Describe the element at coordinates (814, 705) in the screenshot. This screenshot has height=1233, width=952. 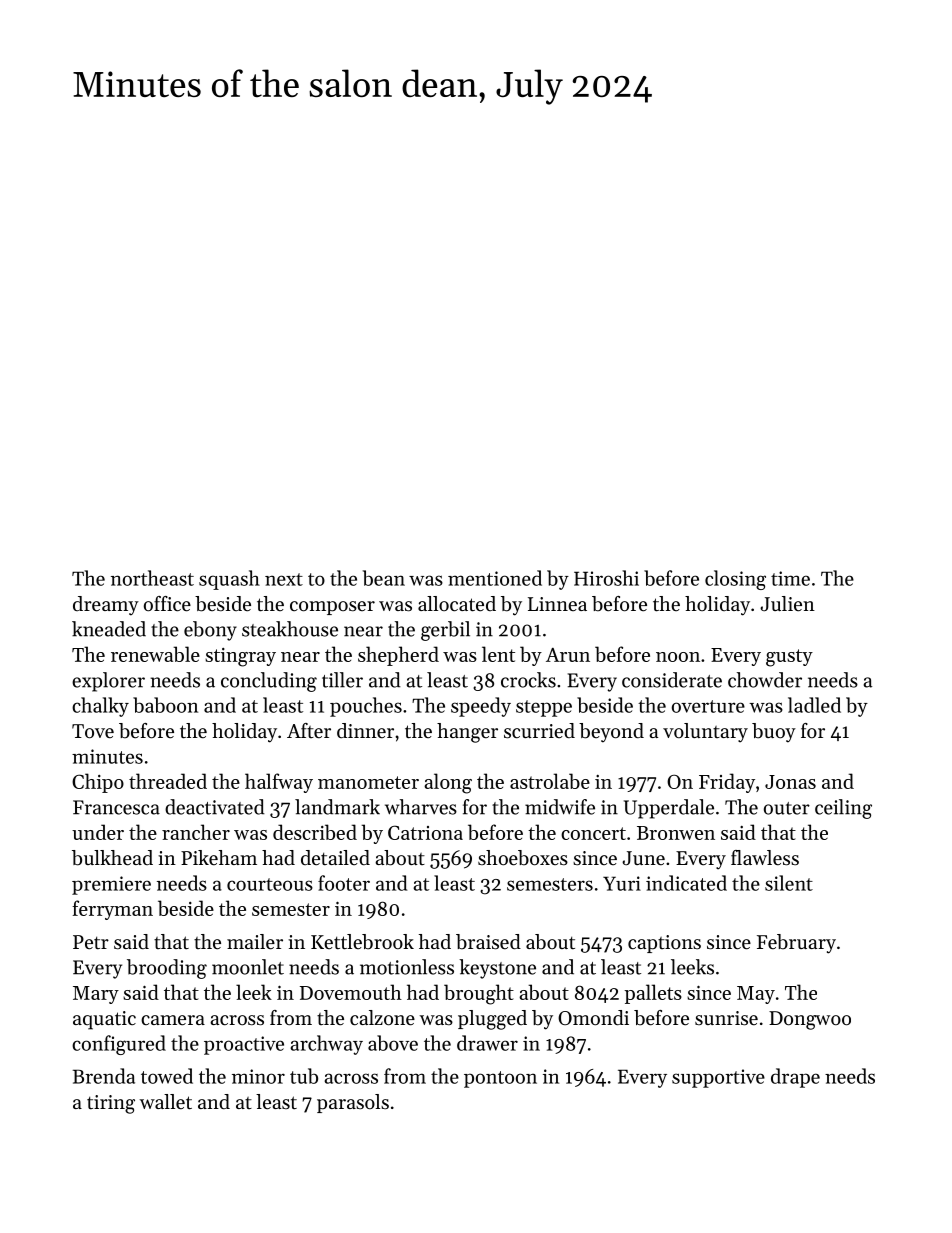
I see `ladled` at that location.
